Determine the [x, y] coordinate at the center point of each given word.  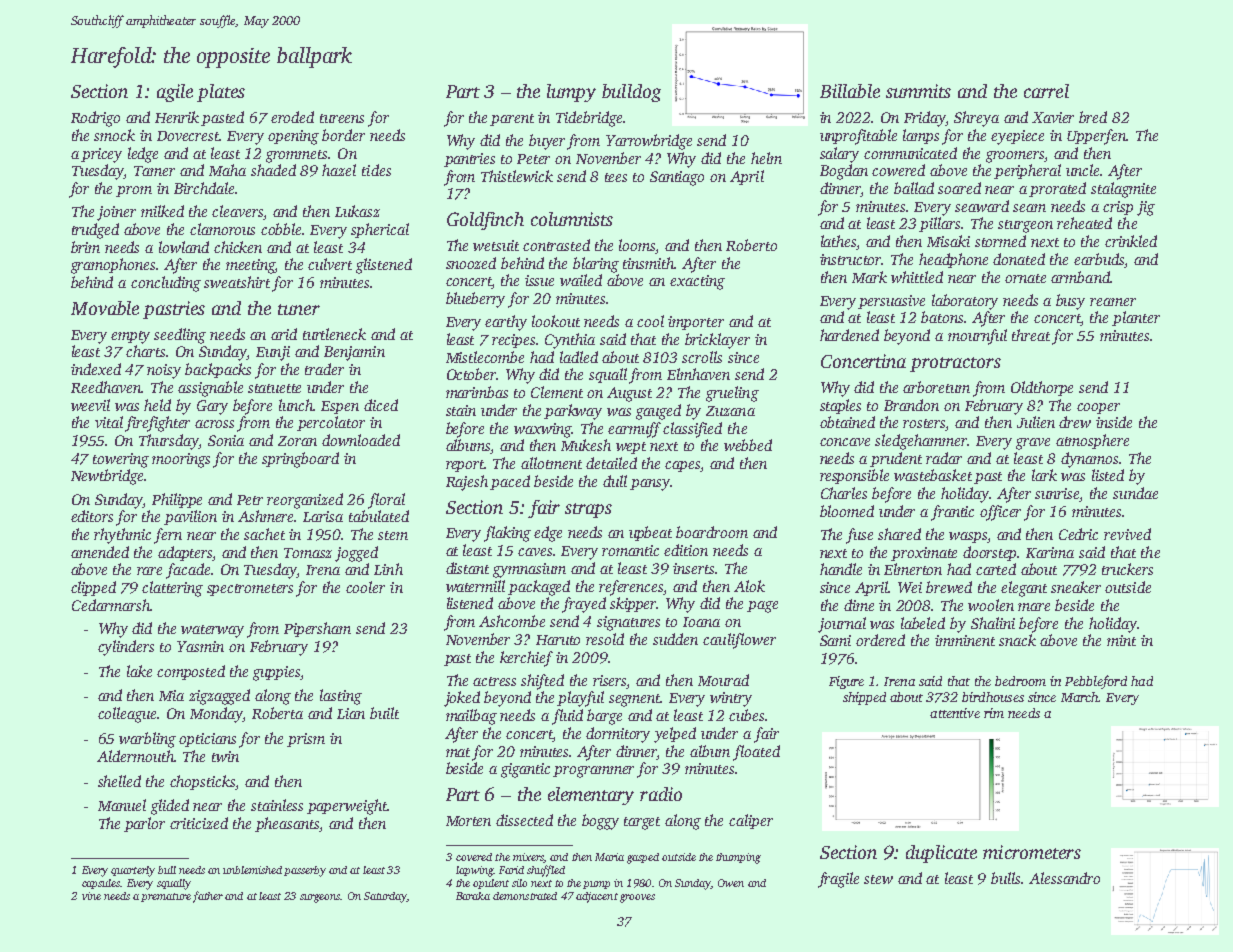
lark [1044, 475]
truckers [1127, 569]
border [343, 135]
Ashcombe [512, 621]
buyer [547, 142]
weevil [90, 405]
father [208, 897]
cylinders [126, 648]
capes [683, 466]
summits [918, 91]
